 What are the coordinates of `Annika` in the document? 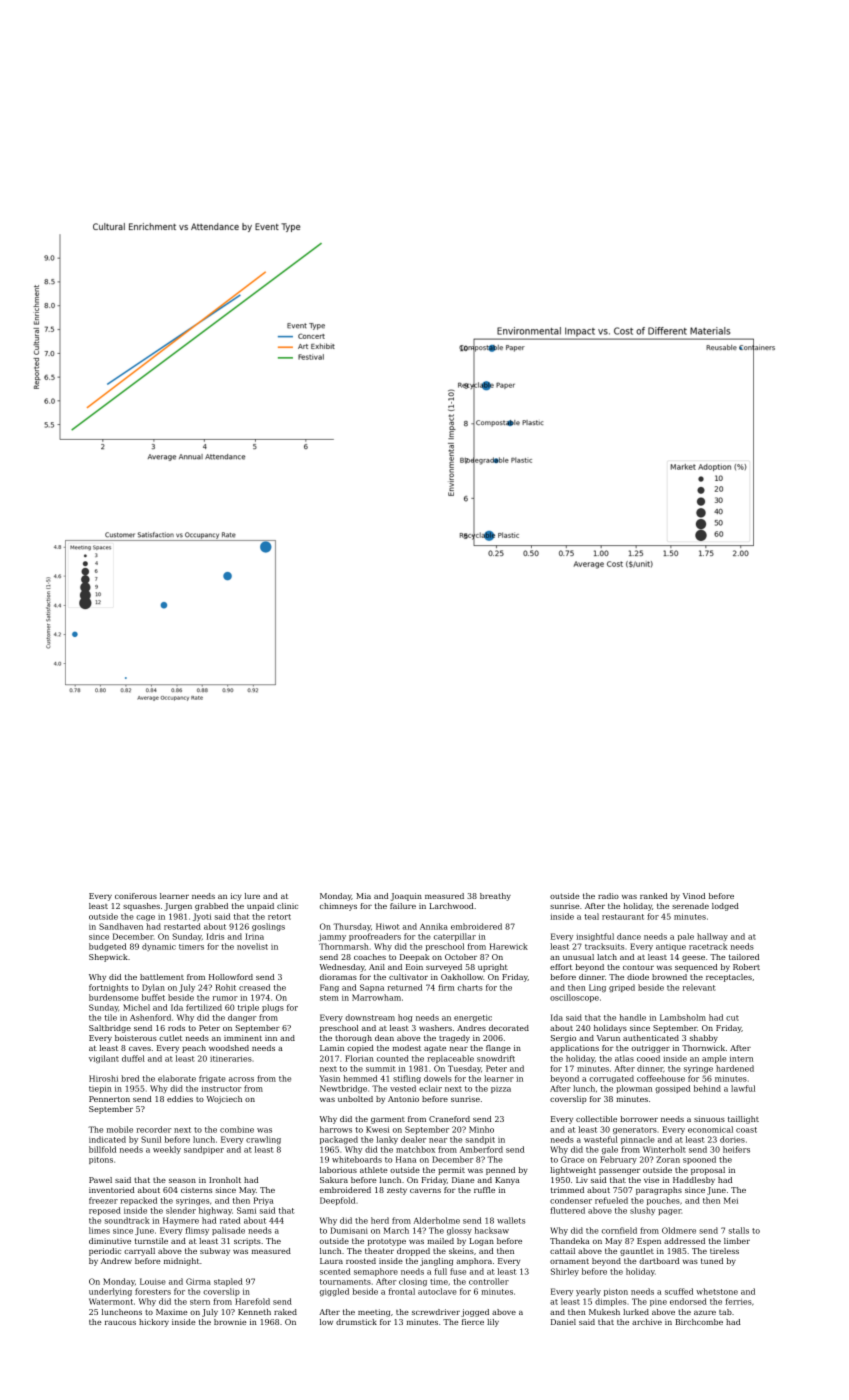 It's located at (434, 926).
